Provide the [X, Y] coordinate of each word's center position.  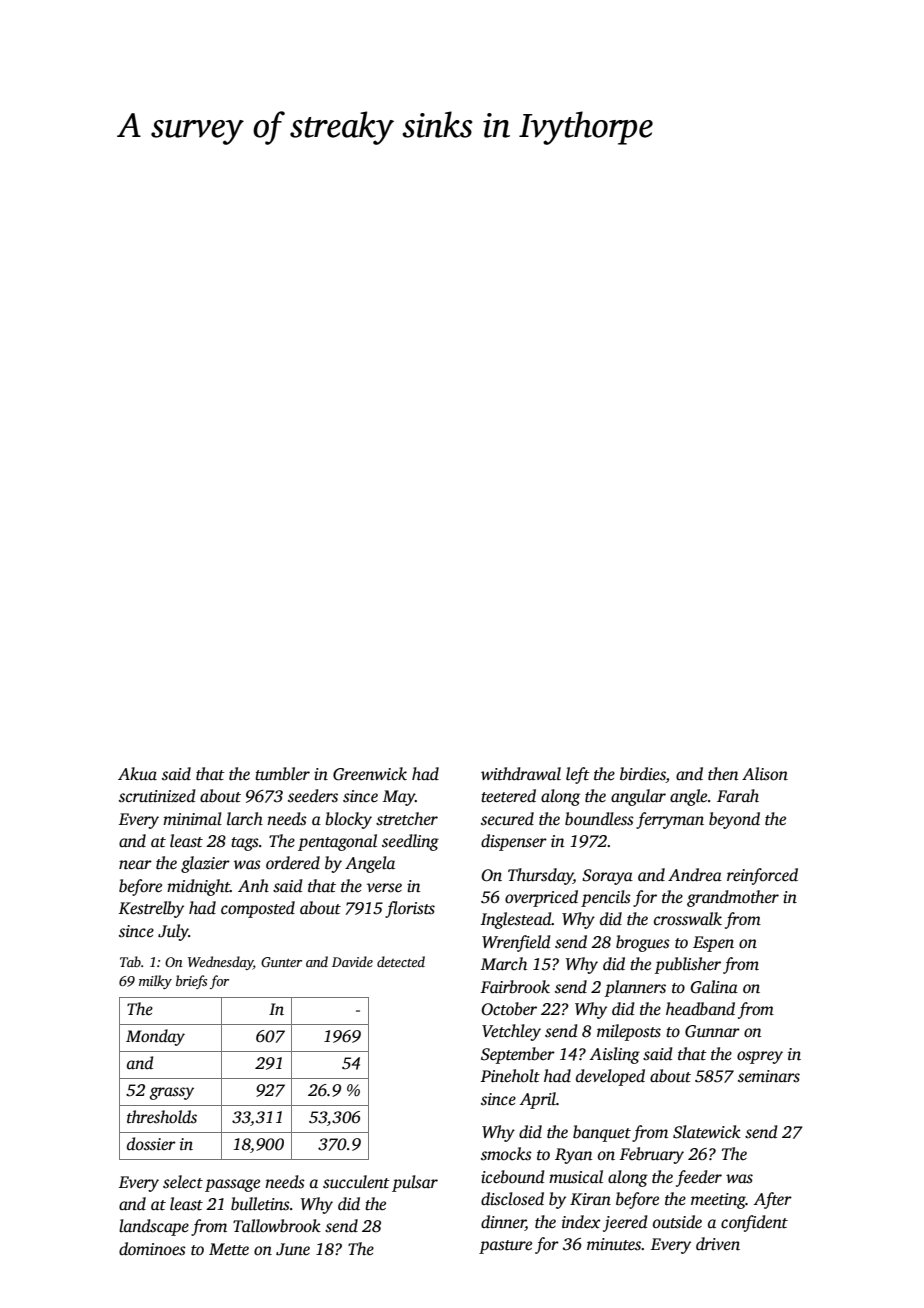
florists [410, 909]
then [723, 774]
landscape [154, 1227]
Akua [137, 774]
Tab [130, 961]
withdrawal [521, 774]
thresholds [162, 1117]
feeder [699, 1178]
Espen [713, 944]
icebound [512, 1177]
